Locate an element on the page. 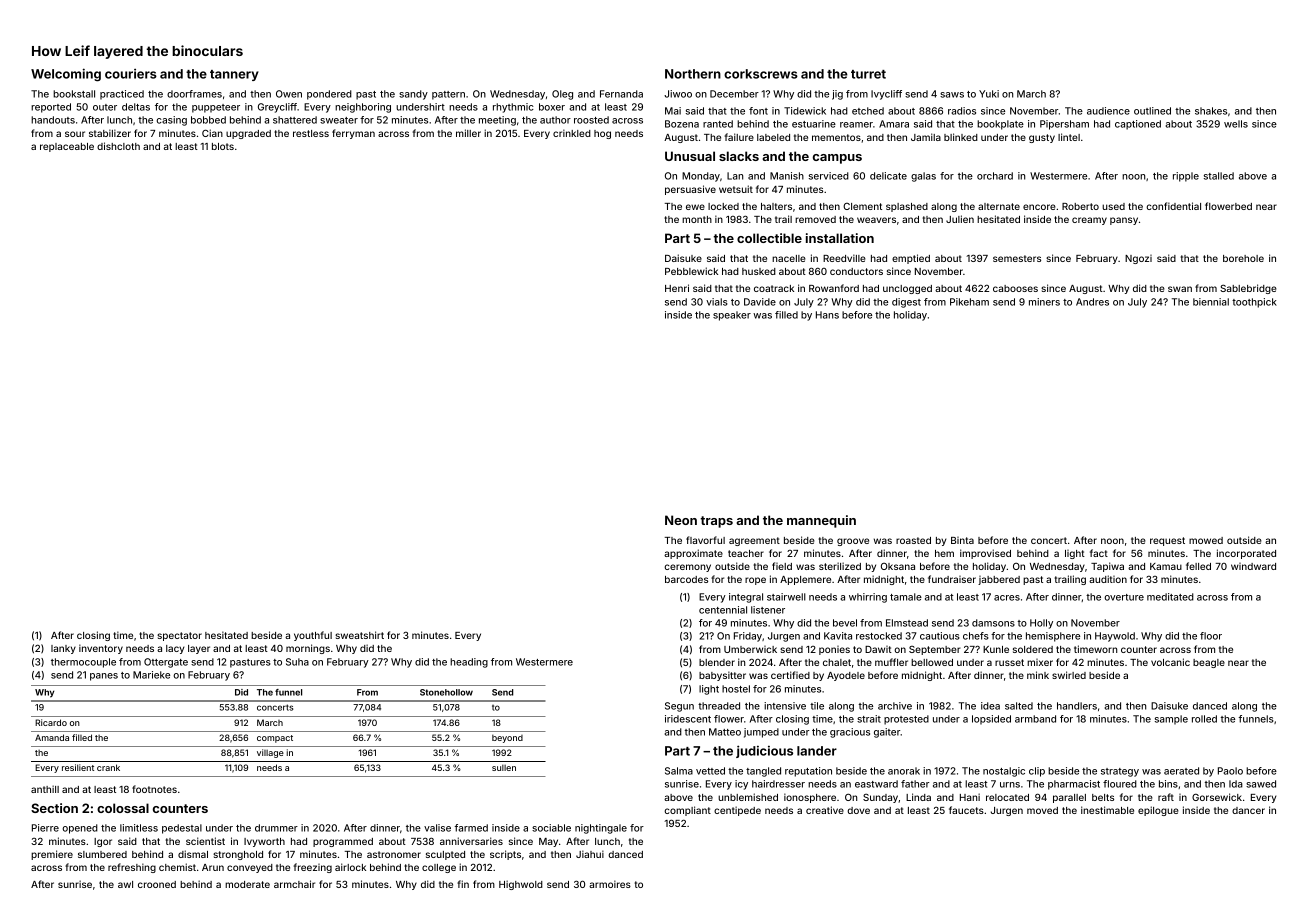  youthful is located at coordinates (313, 636).
